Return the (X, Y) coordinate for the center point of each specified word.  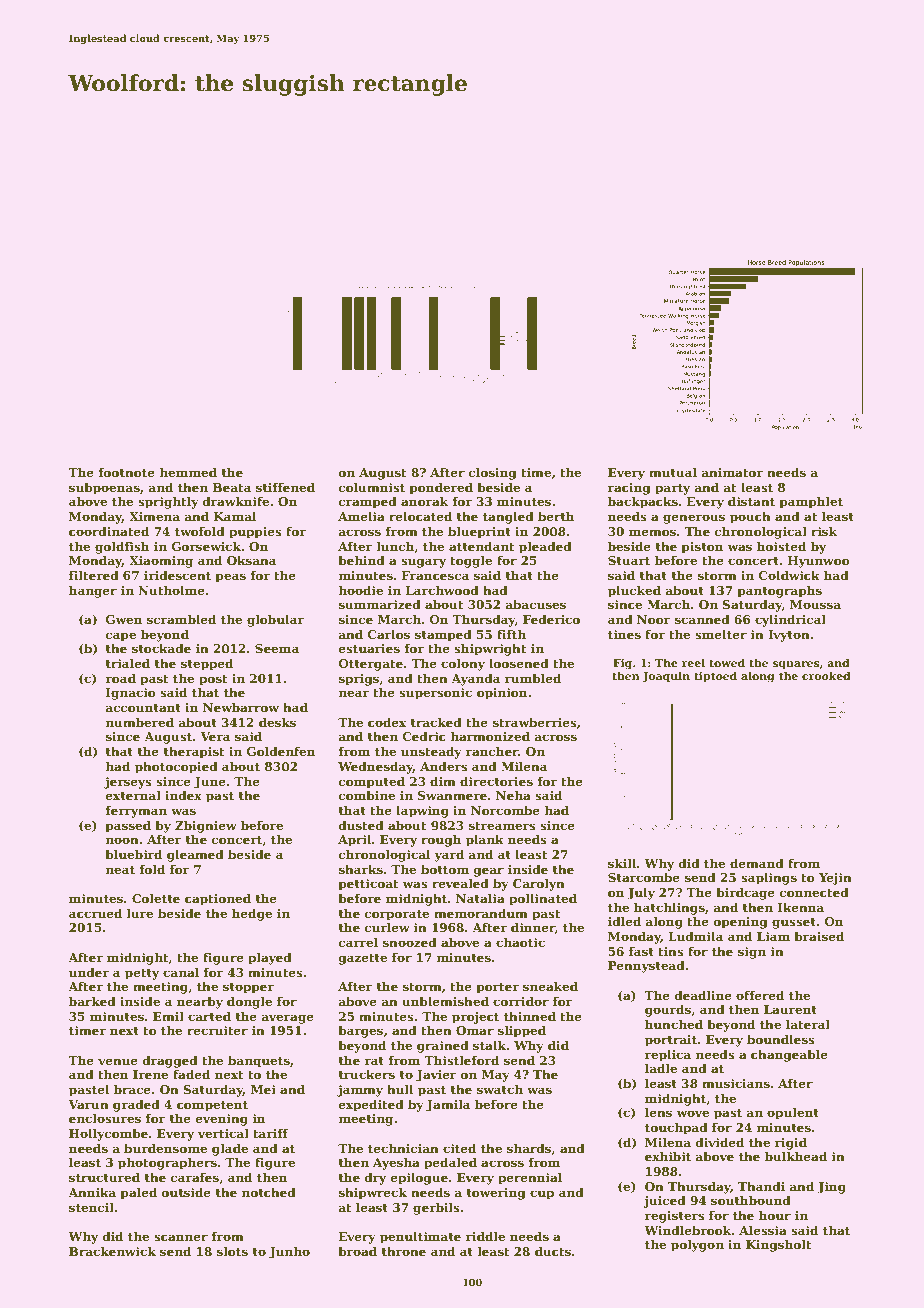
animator (732, 472)
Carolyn (539, 884)
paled (139, 1193)
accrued (95, 913)
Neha (513, 795)
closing (493, 473)
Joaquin (666, 677)
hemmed (188, 472)
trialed (128, 663)
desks (277, 722)
